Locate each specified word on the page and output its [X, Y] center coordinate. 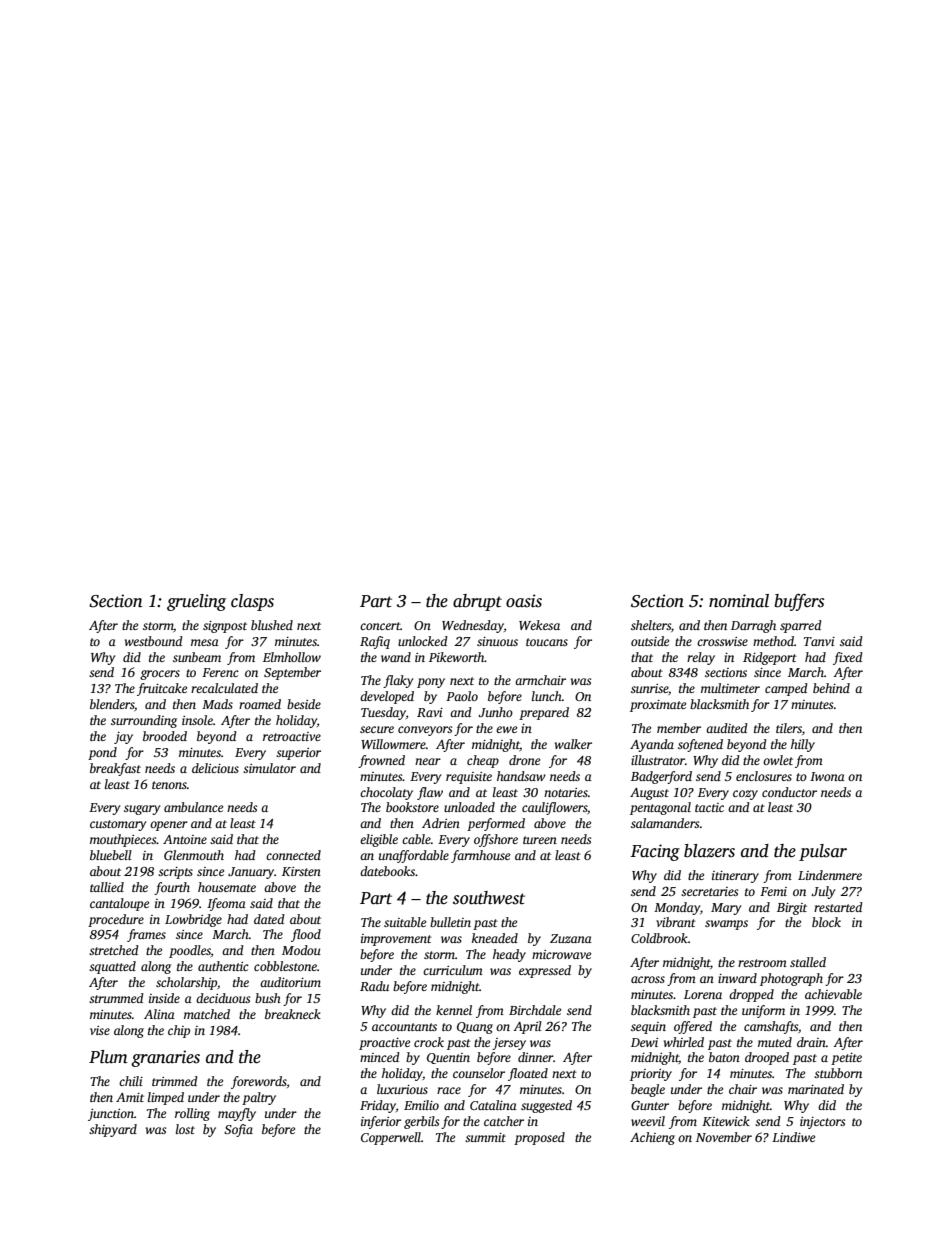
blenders [112, 704]
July [823, 892]
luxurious [402, 1089]
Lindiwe [793, 1137]
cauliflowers [554, 808]
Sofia [238, 1130]
